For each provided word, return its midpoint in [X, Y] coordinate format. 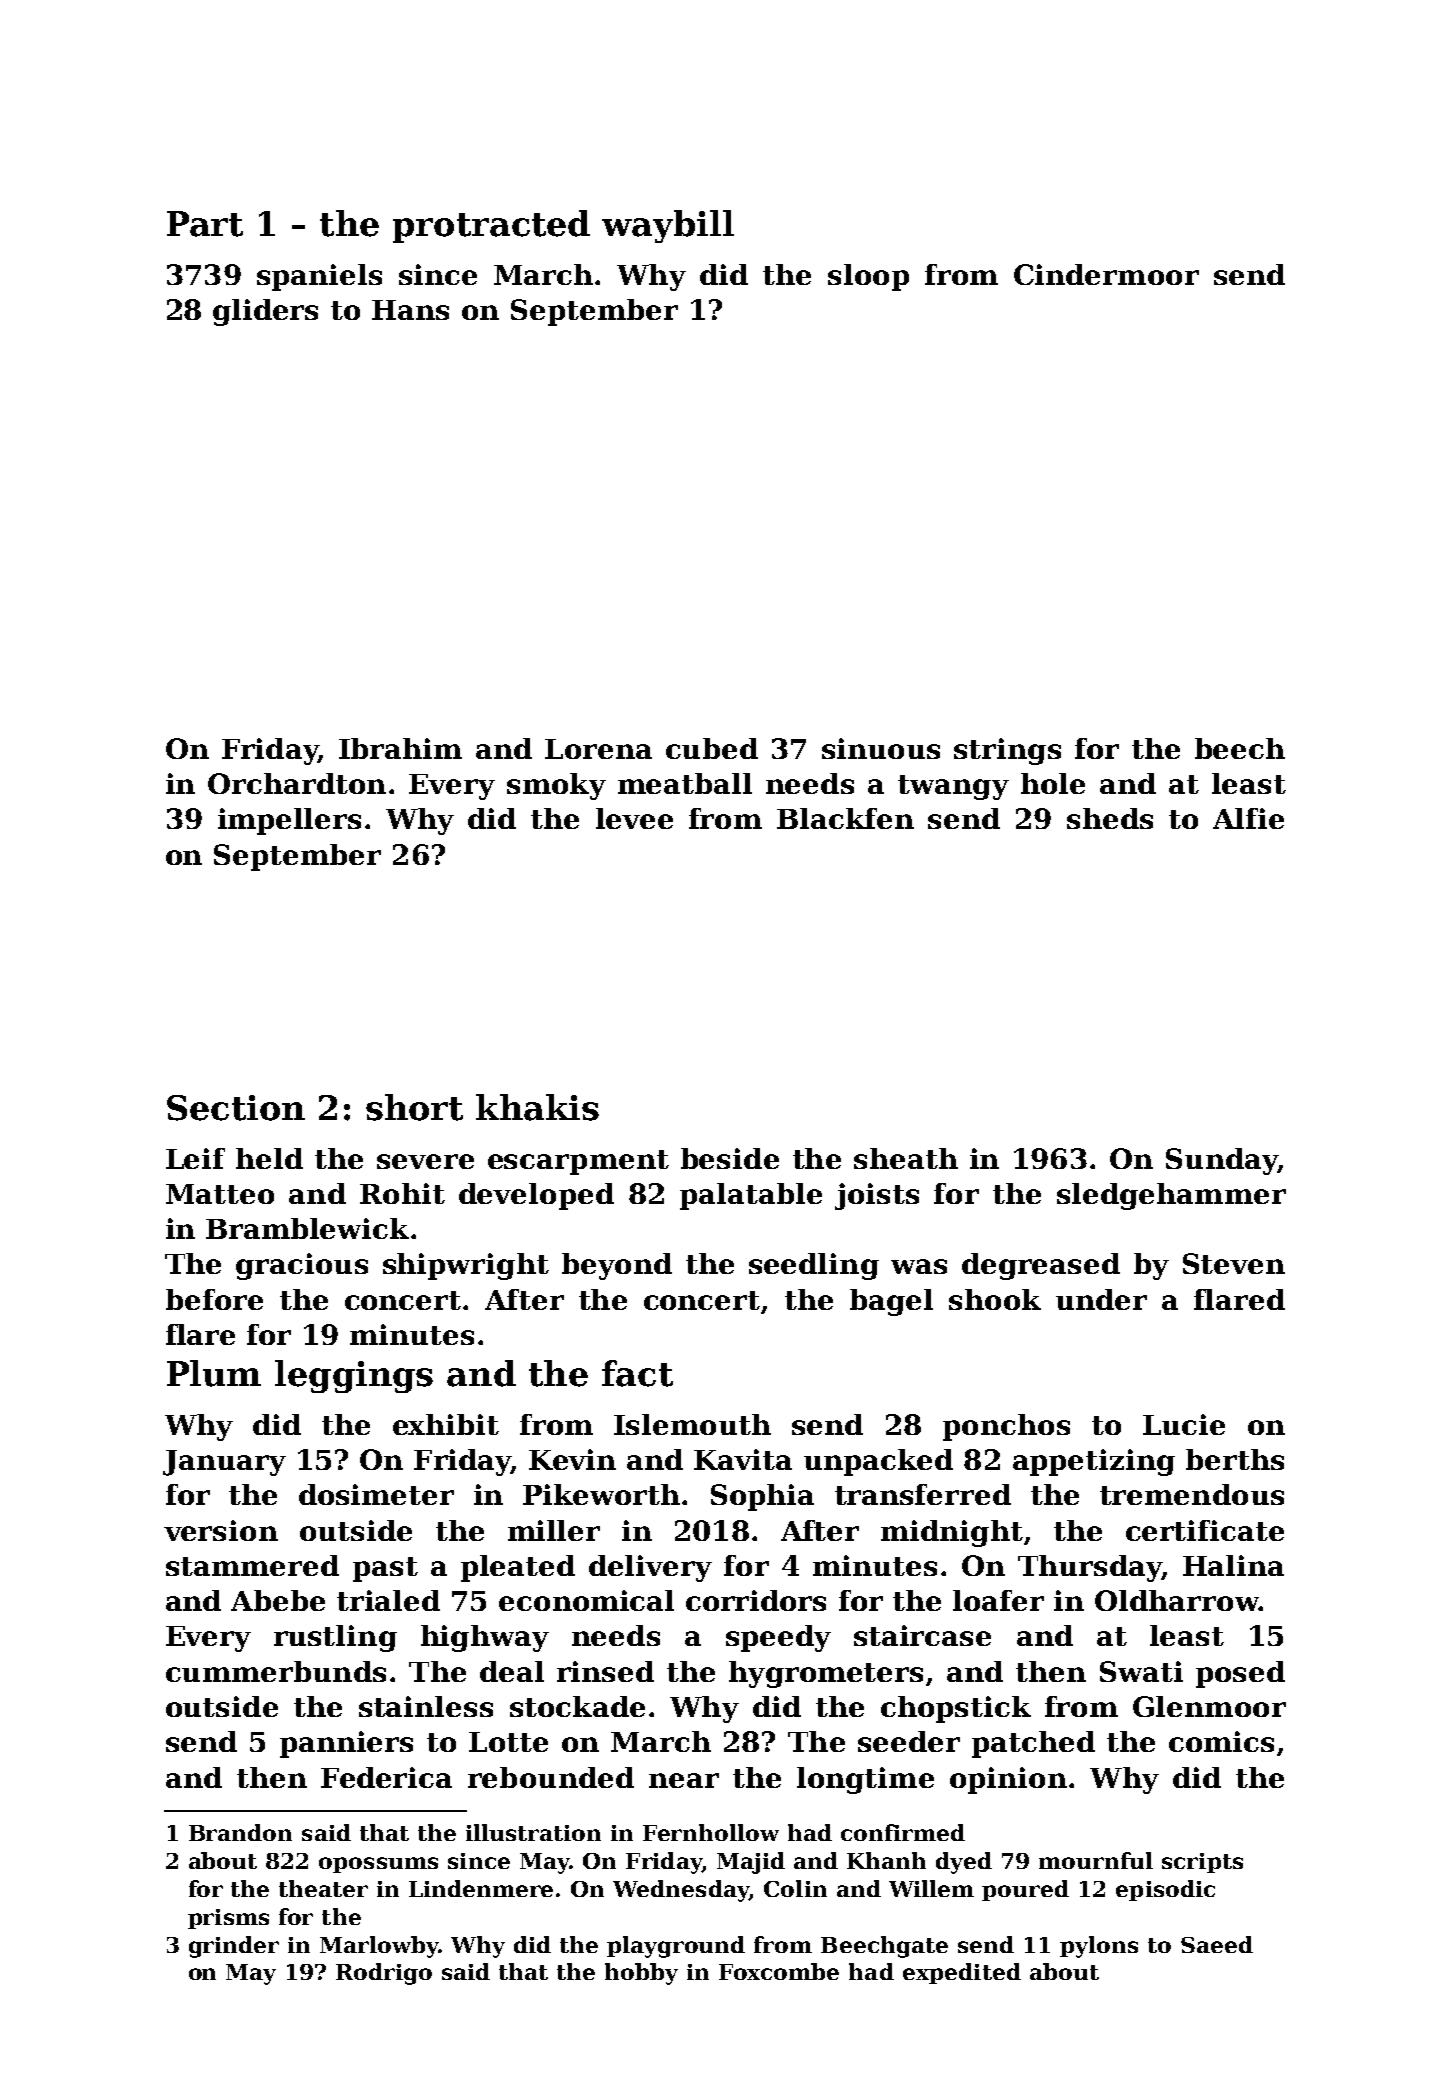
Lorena [598, 749]
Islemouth [692, 1424]
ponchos [1006, 1427]
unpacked [878, 1462]
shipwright [466, 1266]
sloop [868, 277]
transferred [923, 1494]
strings [1007, 751]
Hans [410, 310]
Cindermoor [1106, 274]
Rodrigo [384, 1974]
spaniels [319, 277]
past [385, 1569]
